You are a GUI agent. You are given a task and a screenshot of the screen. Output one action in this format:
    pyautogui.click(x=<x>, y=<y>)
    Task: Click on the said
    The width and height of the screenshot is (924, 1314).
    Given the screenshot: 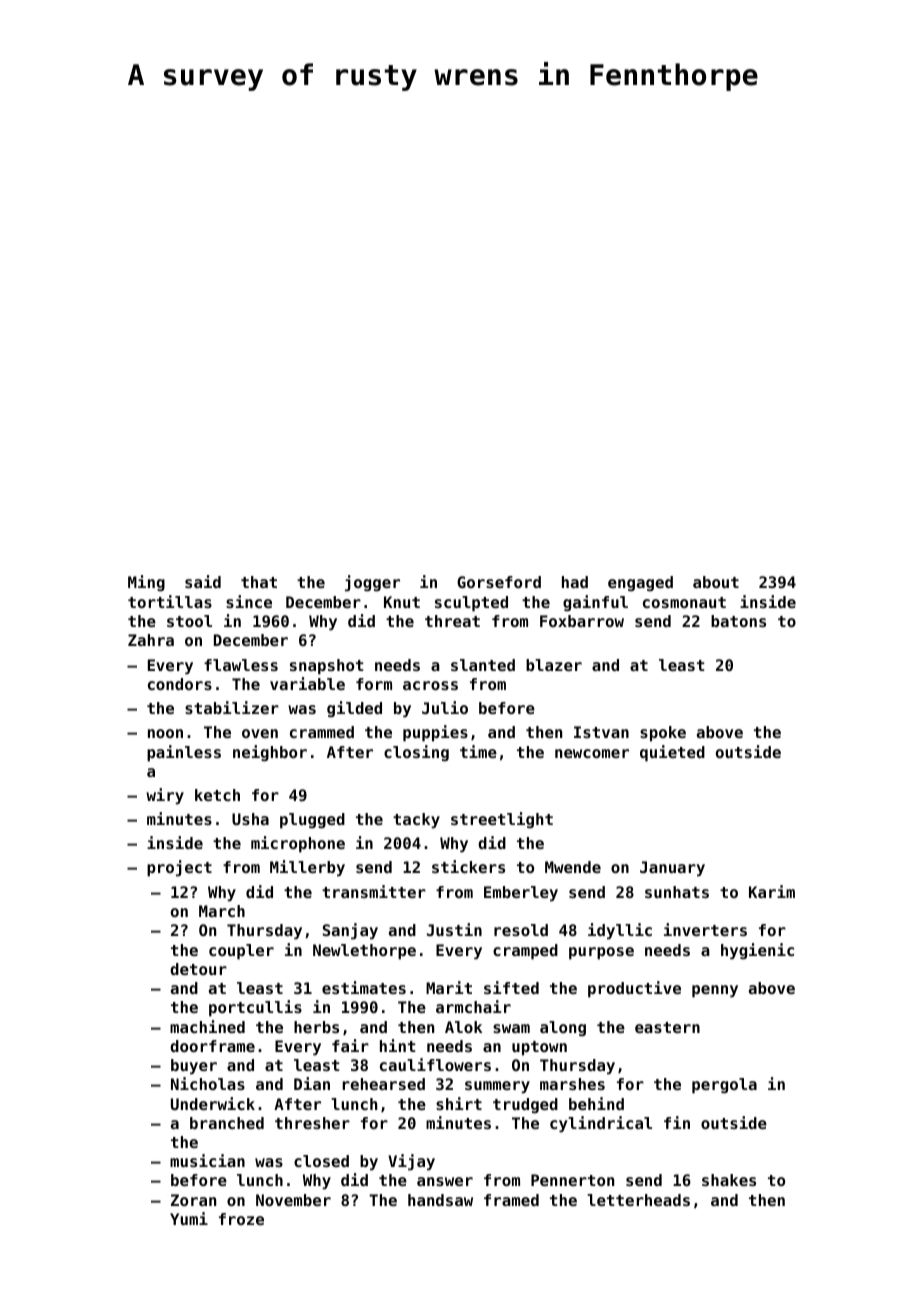 What is the action you would take?
    pyautogui.click(x=203, y=581)
